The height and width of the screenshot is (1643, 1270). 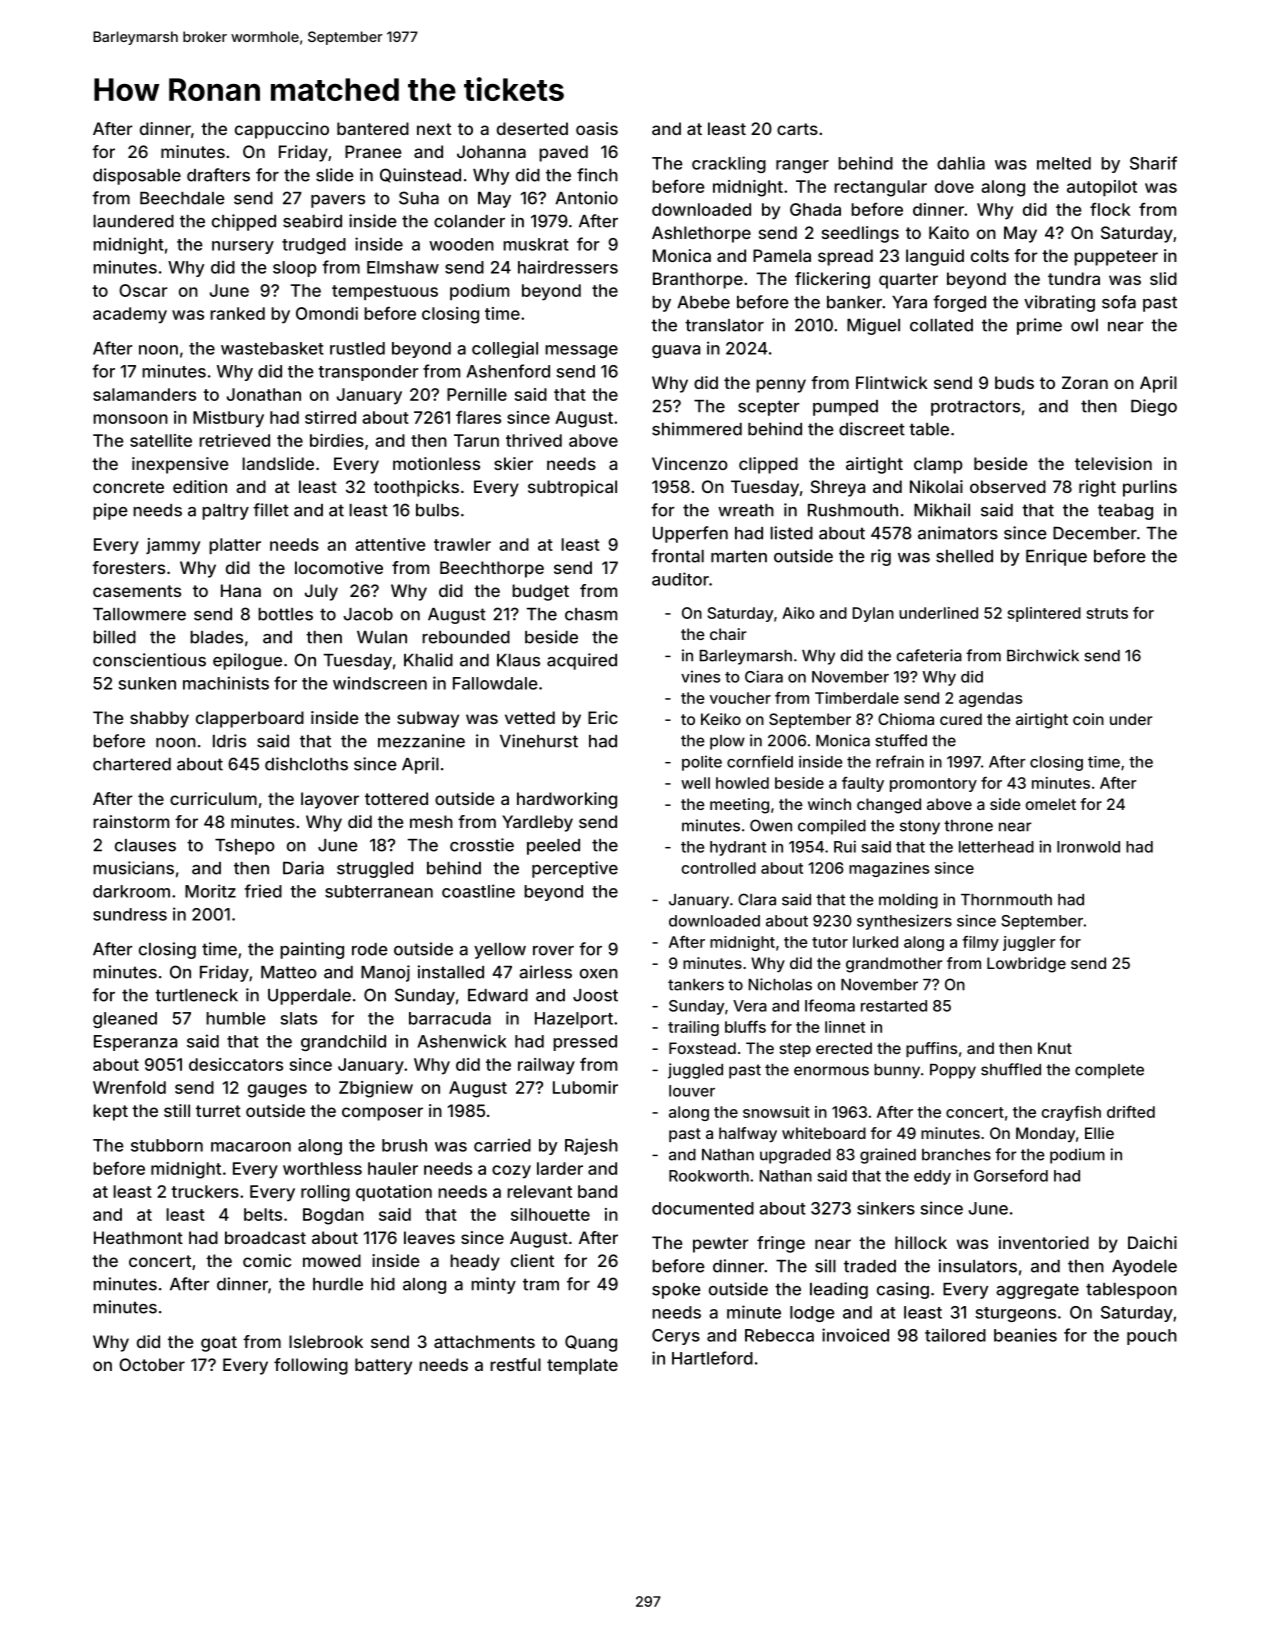 I want to click on clipped, so click(x=768, y=465).
